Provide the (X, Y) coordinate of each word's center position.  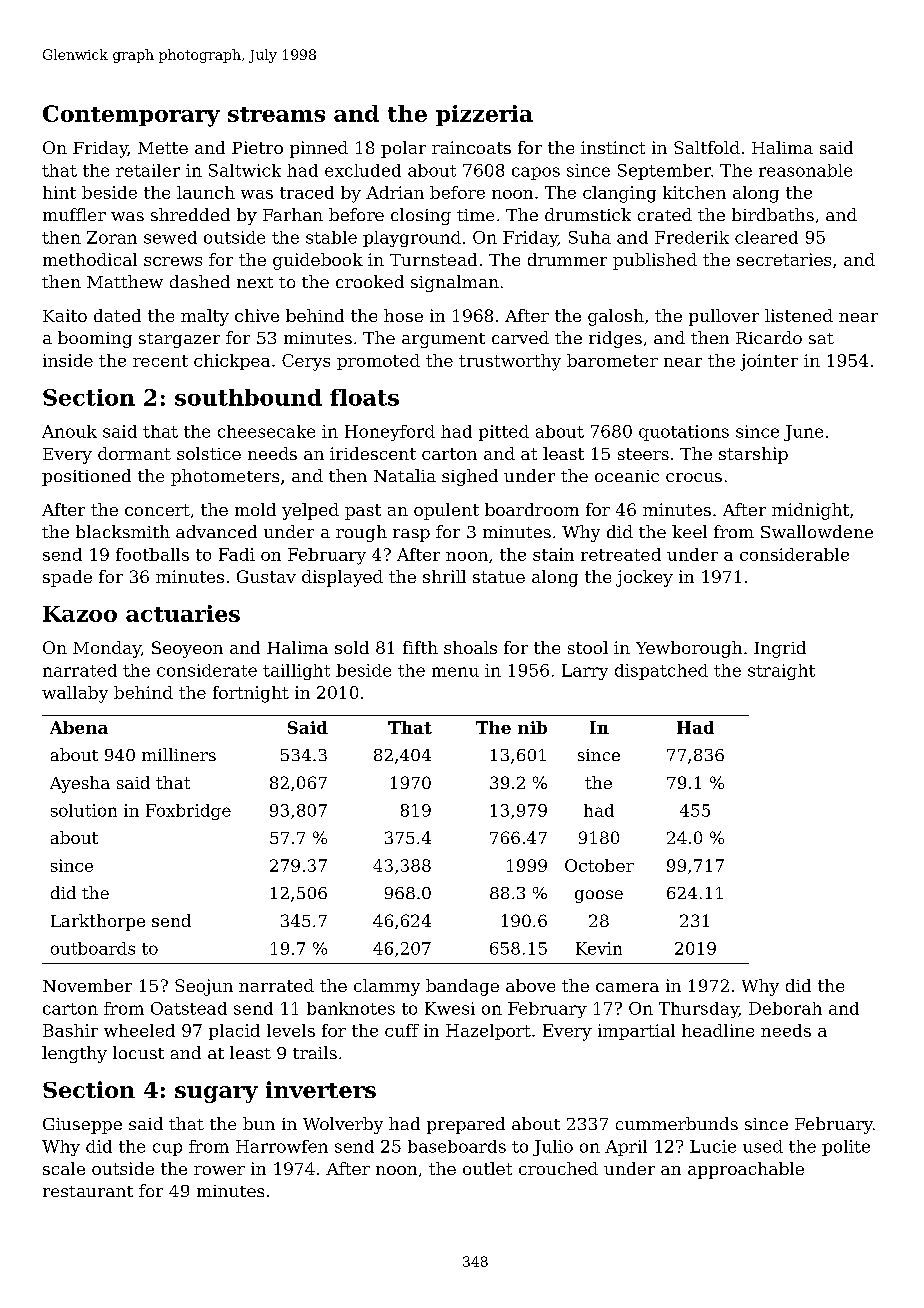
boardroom (532, 509)
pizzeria (484, 115)
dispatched (661, 672)
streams (276, 114)
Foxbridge (188, 812)
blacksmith (123, 531)
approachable (746, 1170)
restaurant (88, 1191)
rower (219, 1170)
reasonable (805, 170)
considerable (794, 554)
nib (532, 727)
